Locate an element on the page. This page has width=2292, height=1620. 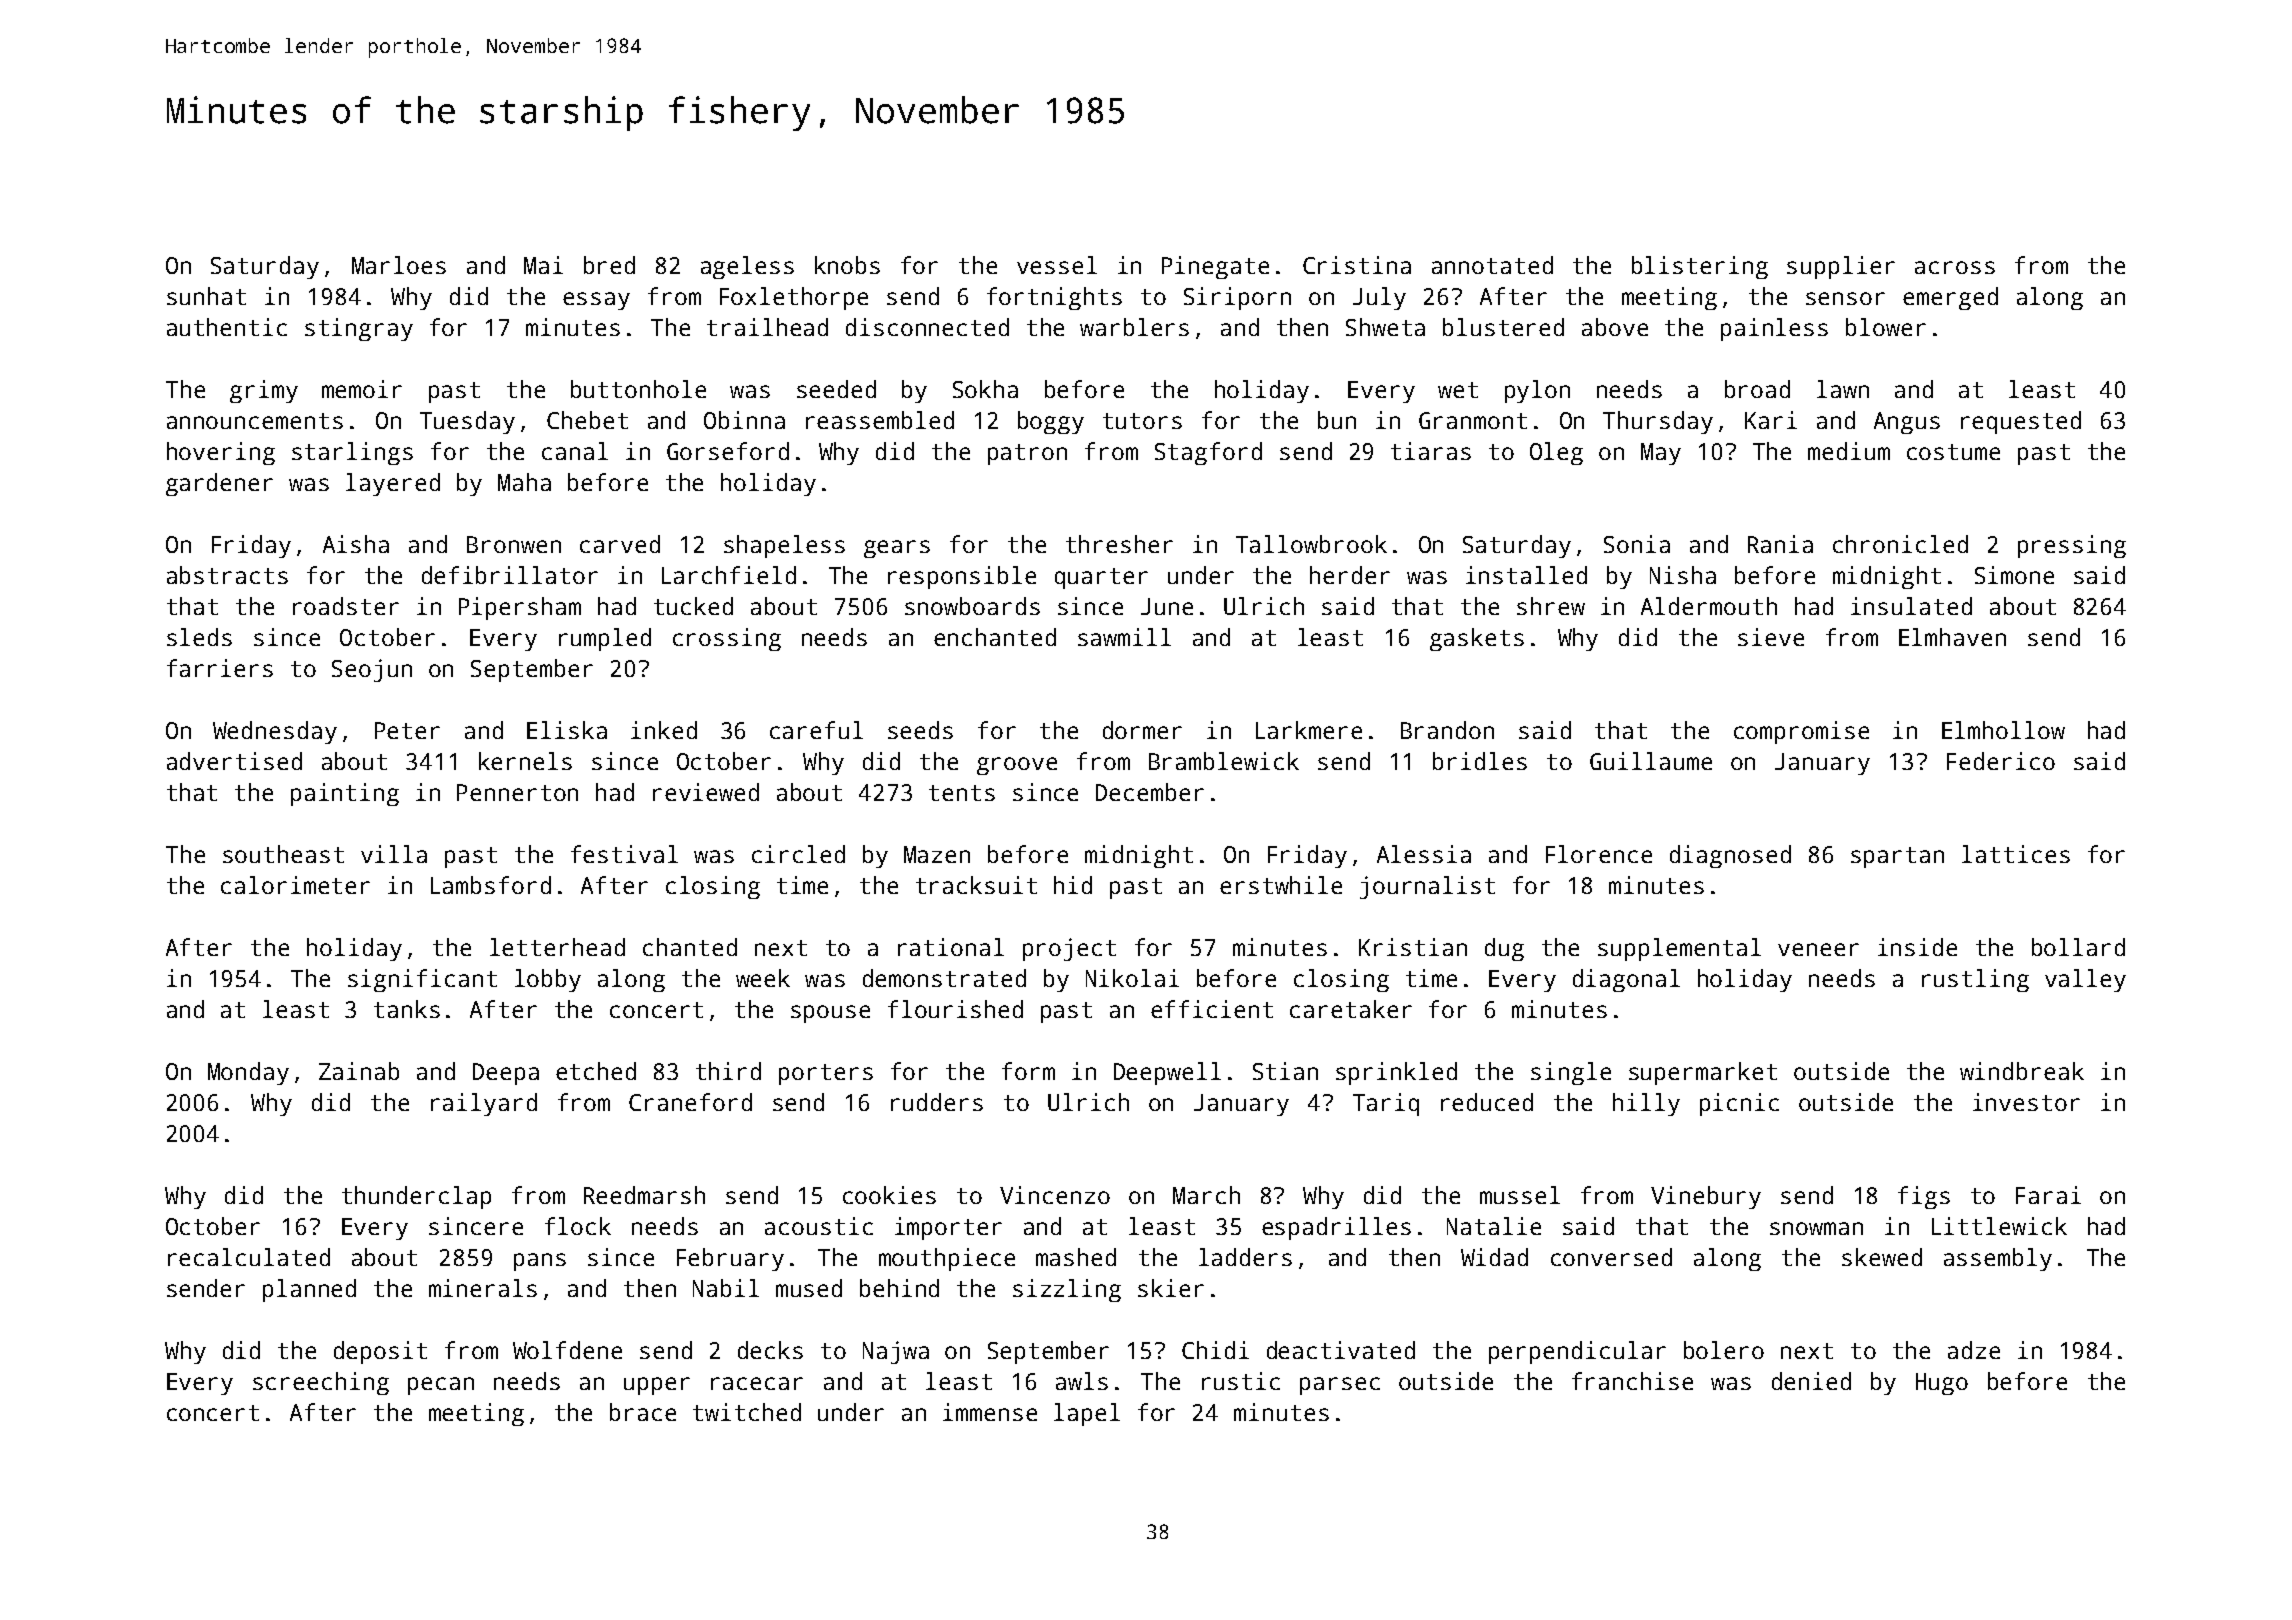
bun is located at coordinates (1337, 420).
